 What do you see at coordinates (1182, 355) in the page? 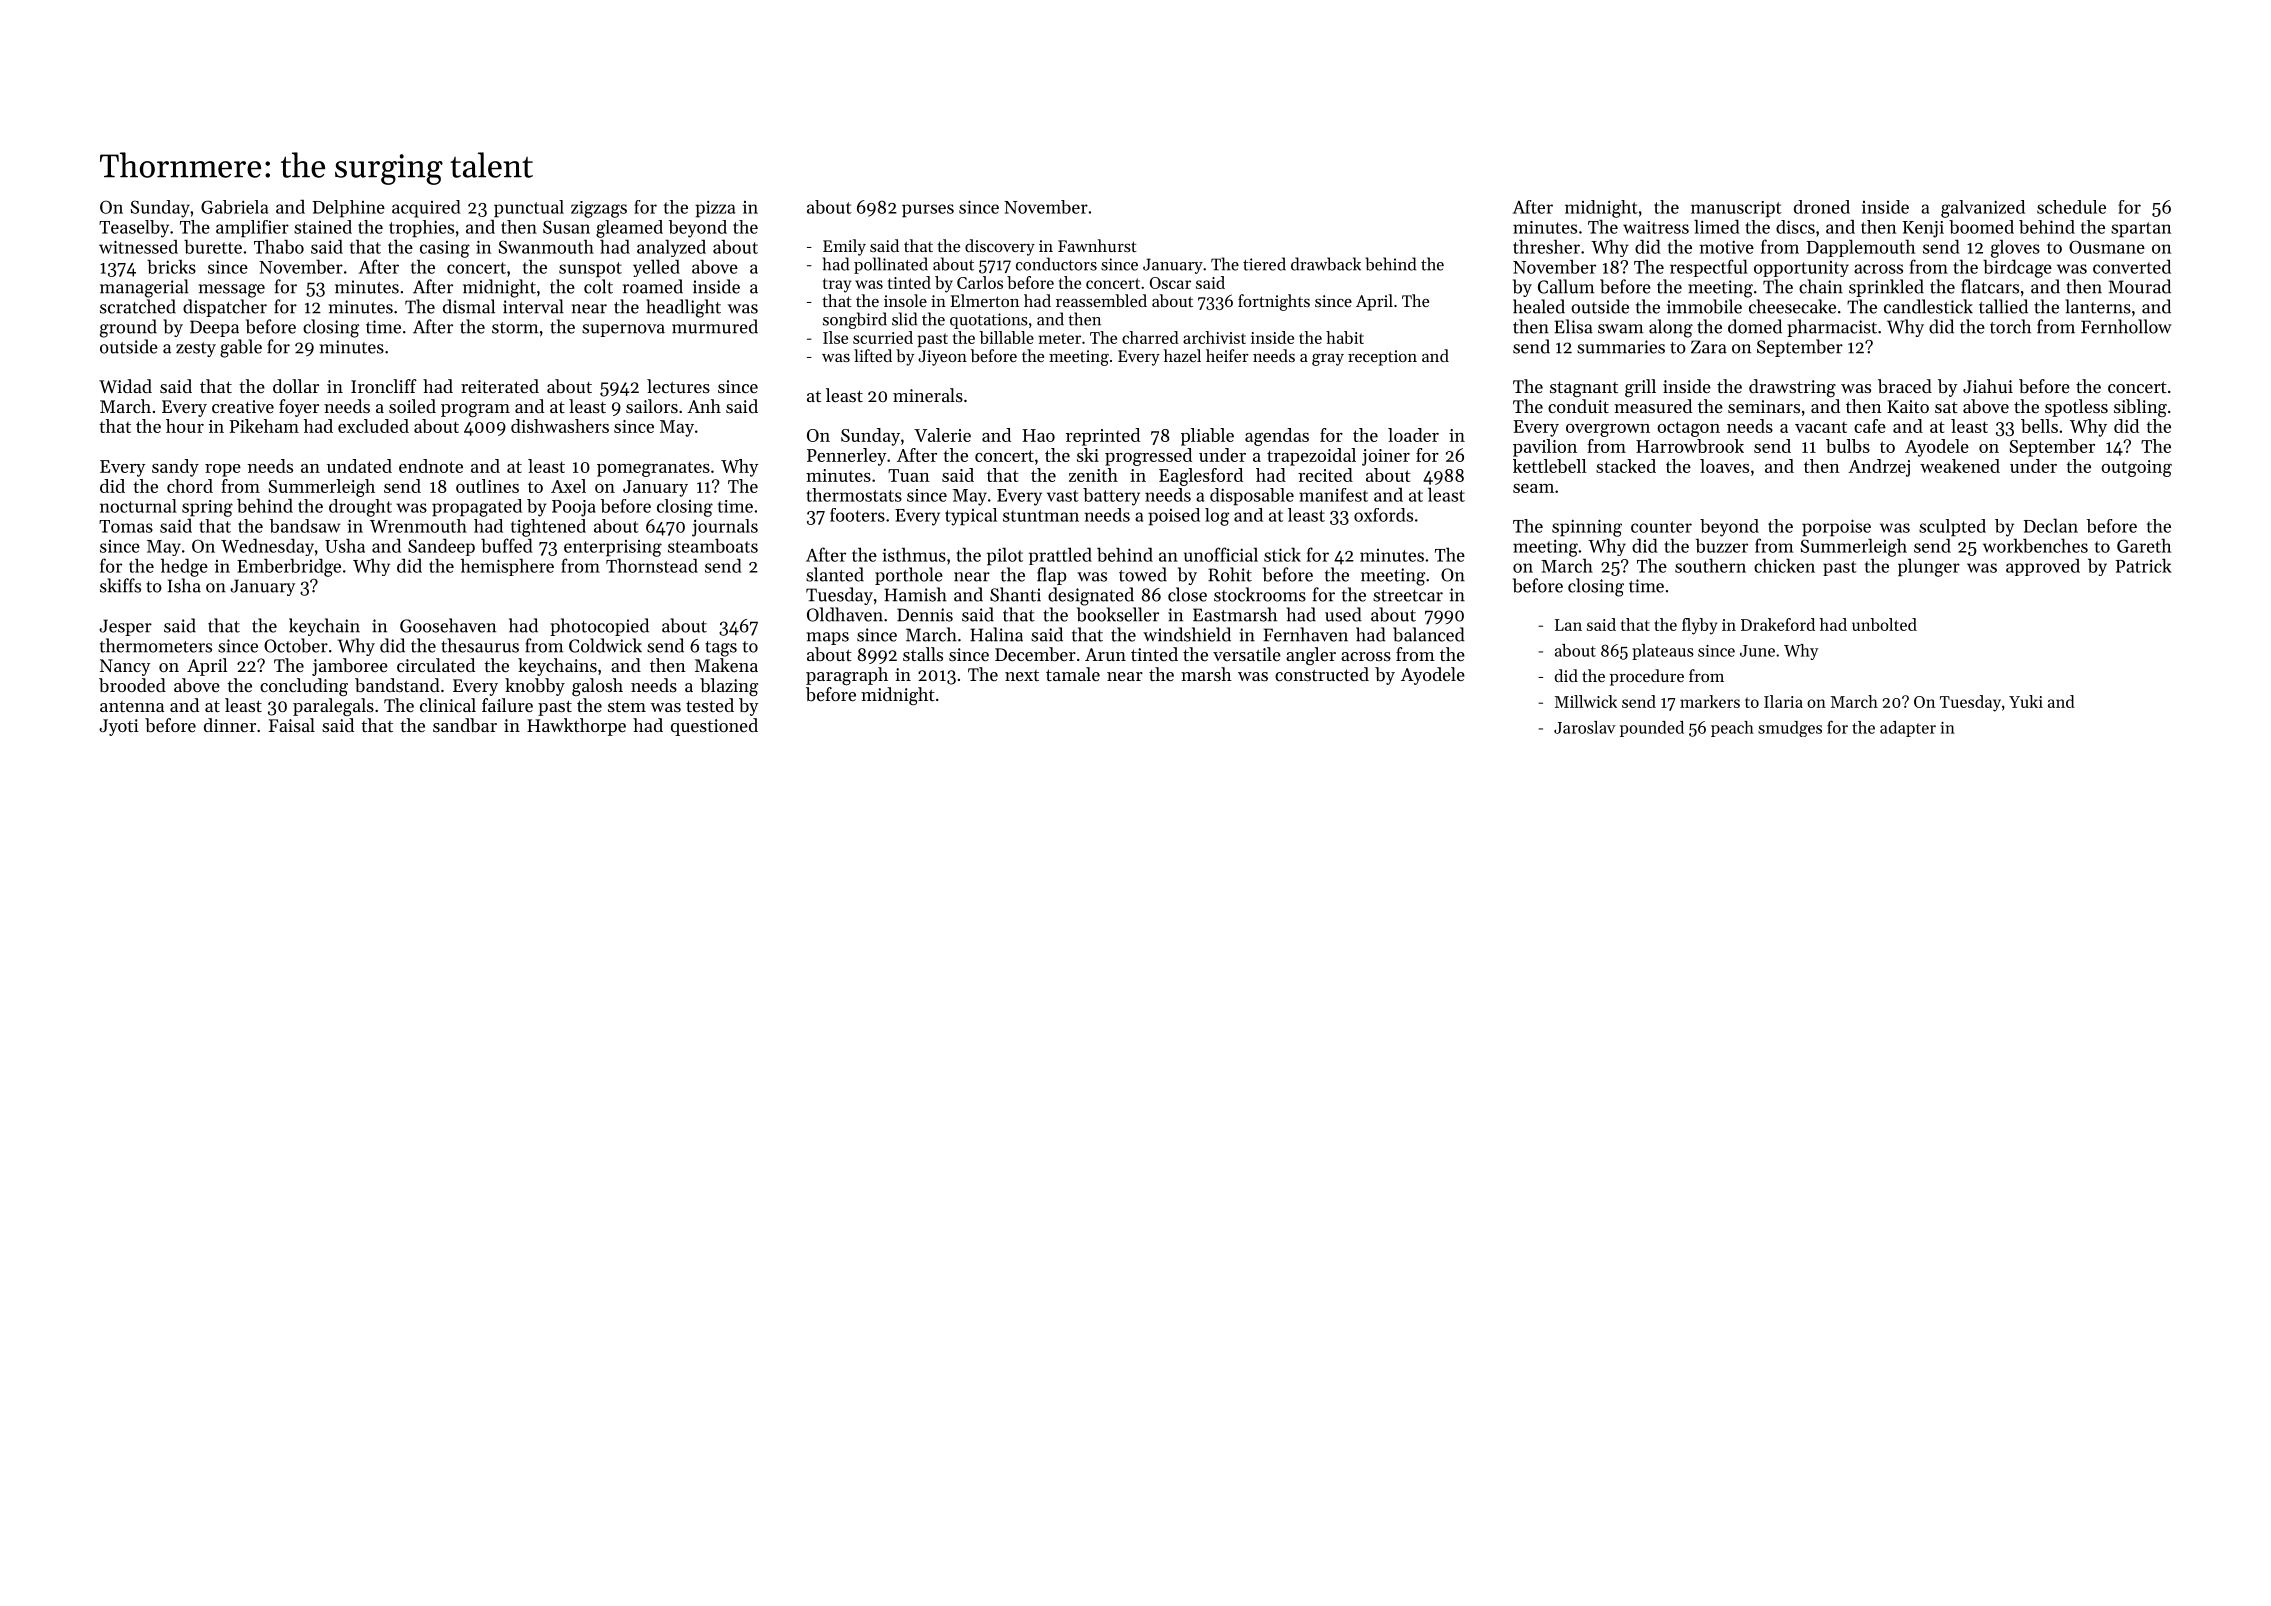
I see `hazel` at bounding box center [1182, 355].
